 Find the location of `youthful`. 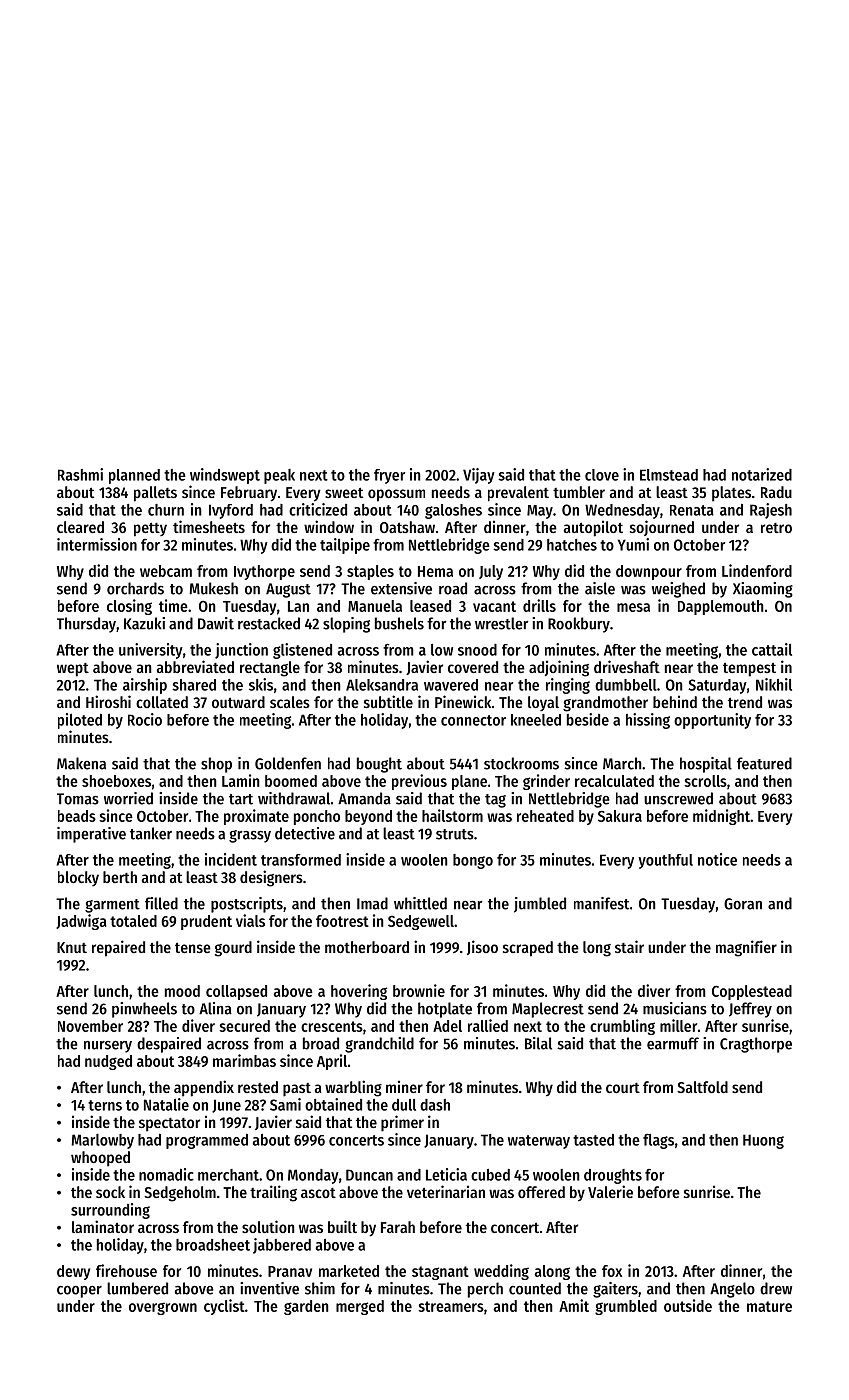

youthful is located at coordinates (665, 861).
